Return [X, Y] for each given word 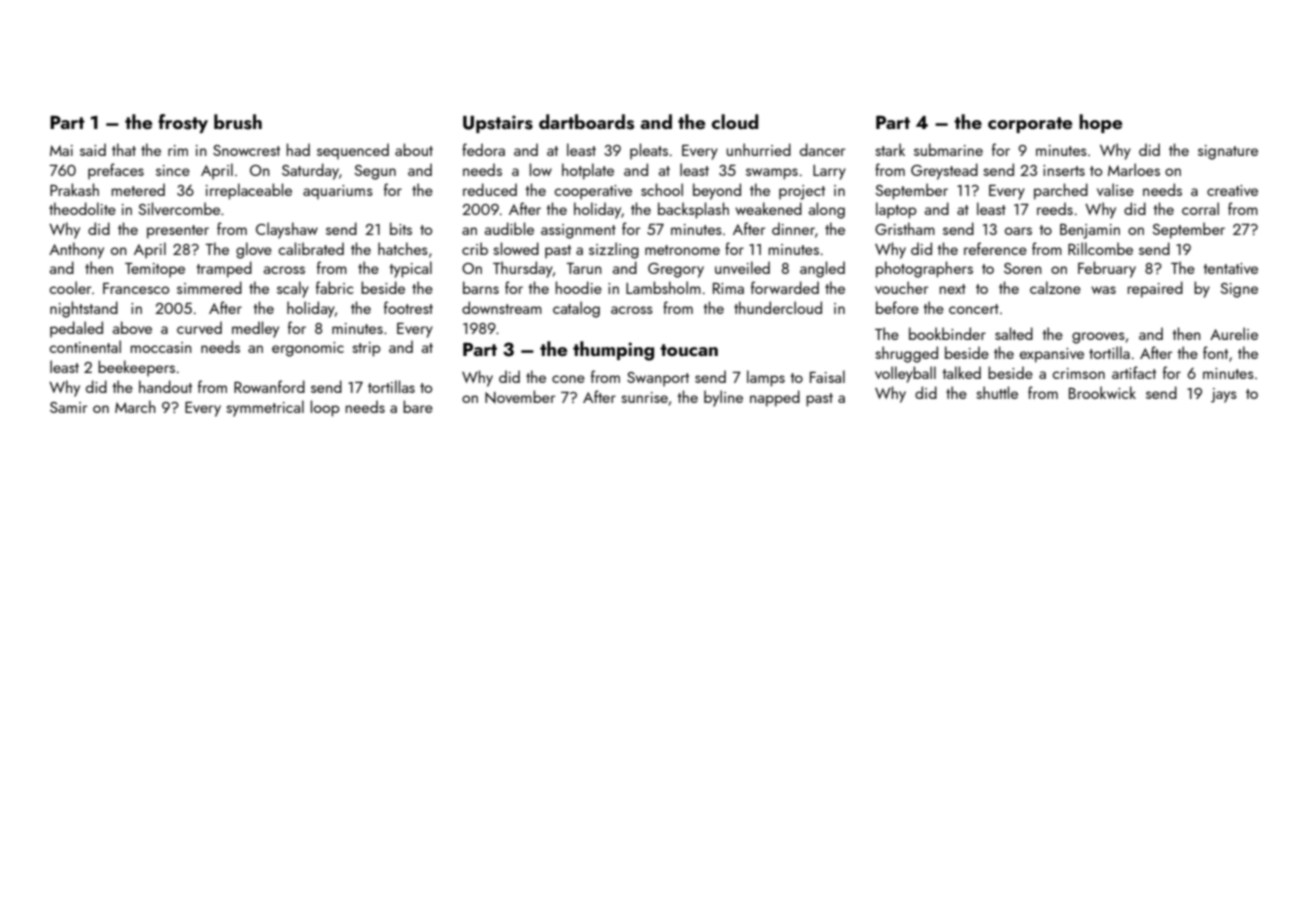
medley [255, 329]
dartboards [586, 122]
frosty [183, 123]
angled [822, 269]
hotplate [588, 171]
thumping [613, 351]
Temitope [155, 270]
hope [1100, 123]
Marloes [1134, 169]
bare [418, 406]
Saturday [310, 171]
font [1215, 352]
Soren [1023, 268]
